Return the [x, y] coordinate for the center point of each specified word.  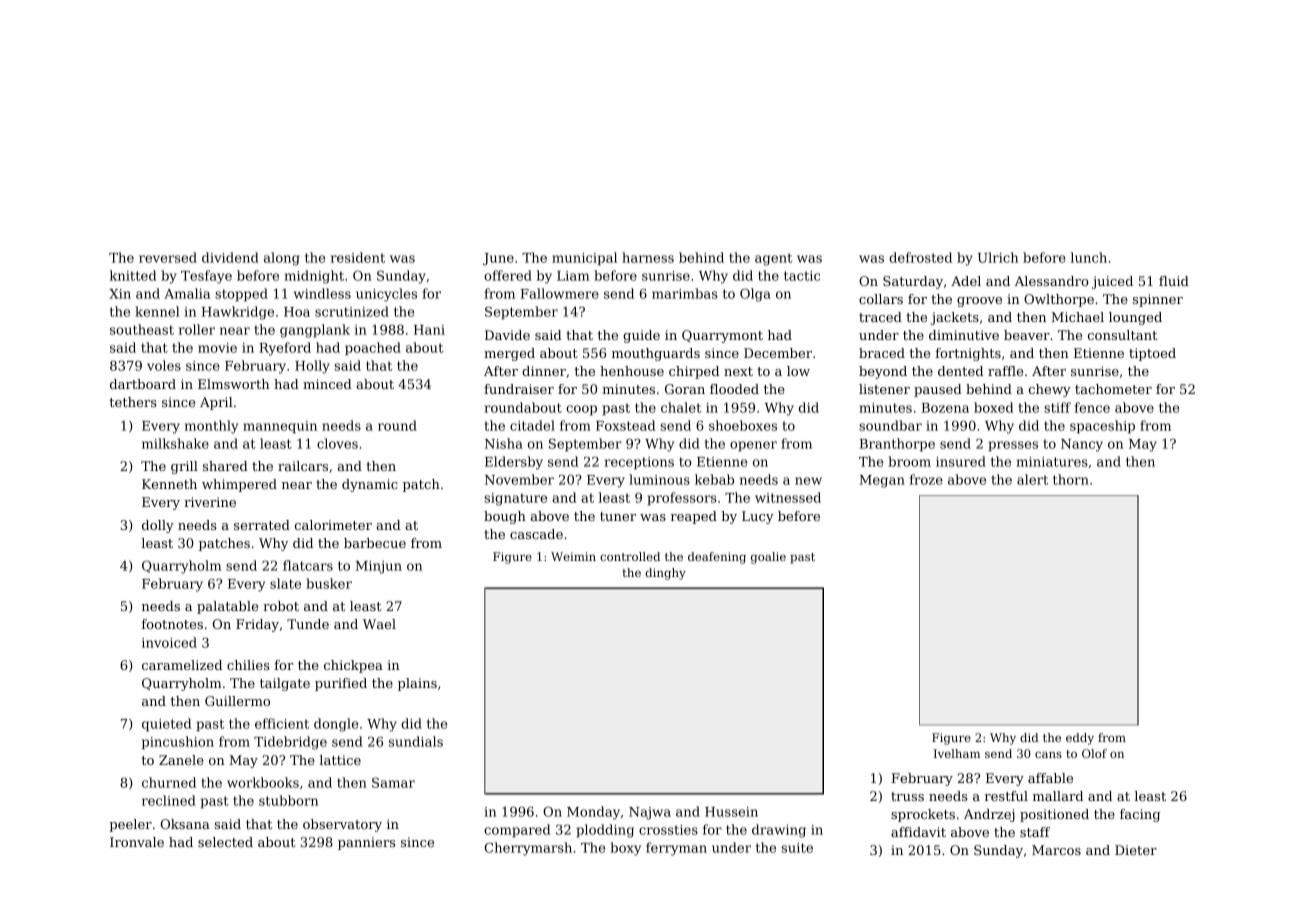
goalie [768, 558]
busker [329, 583]
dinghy [665, 574]
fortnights [968, 354]
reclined [169, 800]
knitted [133, 275]
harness [648, 257]
